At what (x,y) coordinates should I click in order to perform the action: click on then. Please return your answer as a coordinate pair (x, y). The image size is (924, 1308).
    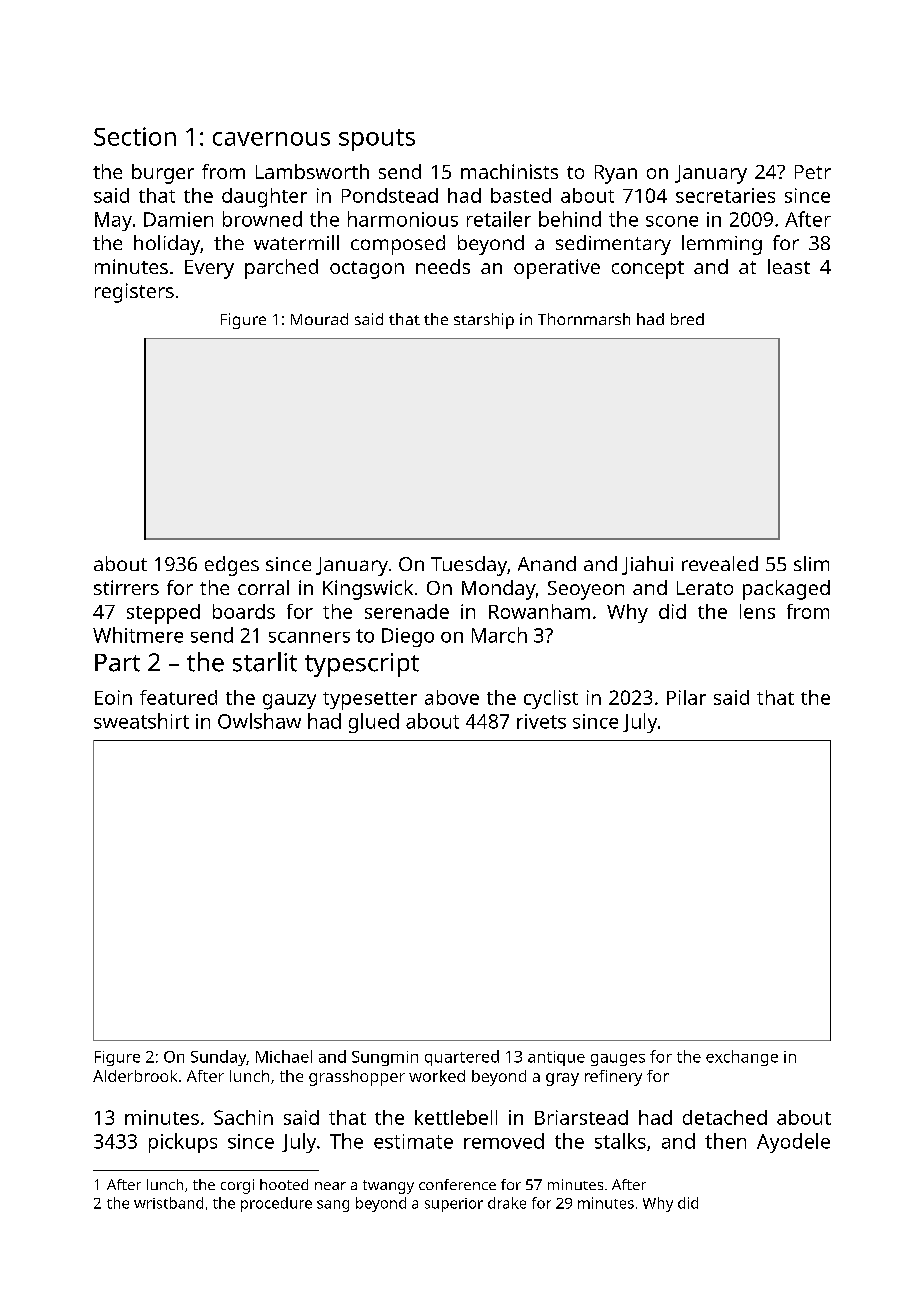
    Looking at the image, I should click on (725, 1141).
